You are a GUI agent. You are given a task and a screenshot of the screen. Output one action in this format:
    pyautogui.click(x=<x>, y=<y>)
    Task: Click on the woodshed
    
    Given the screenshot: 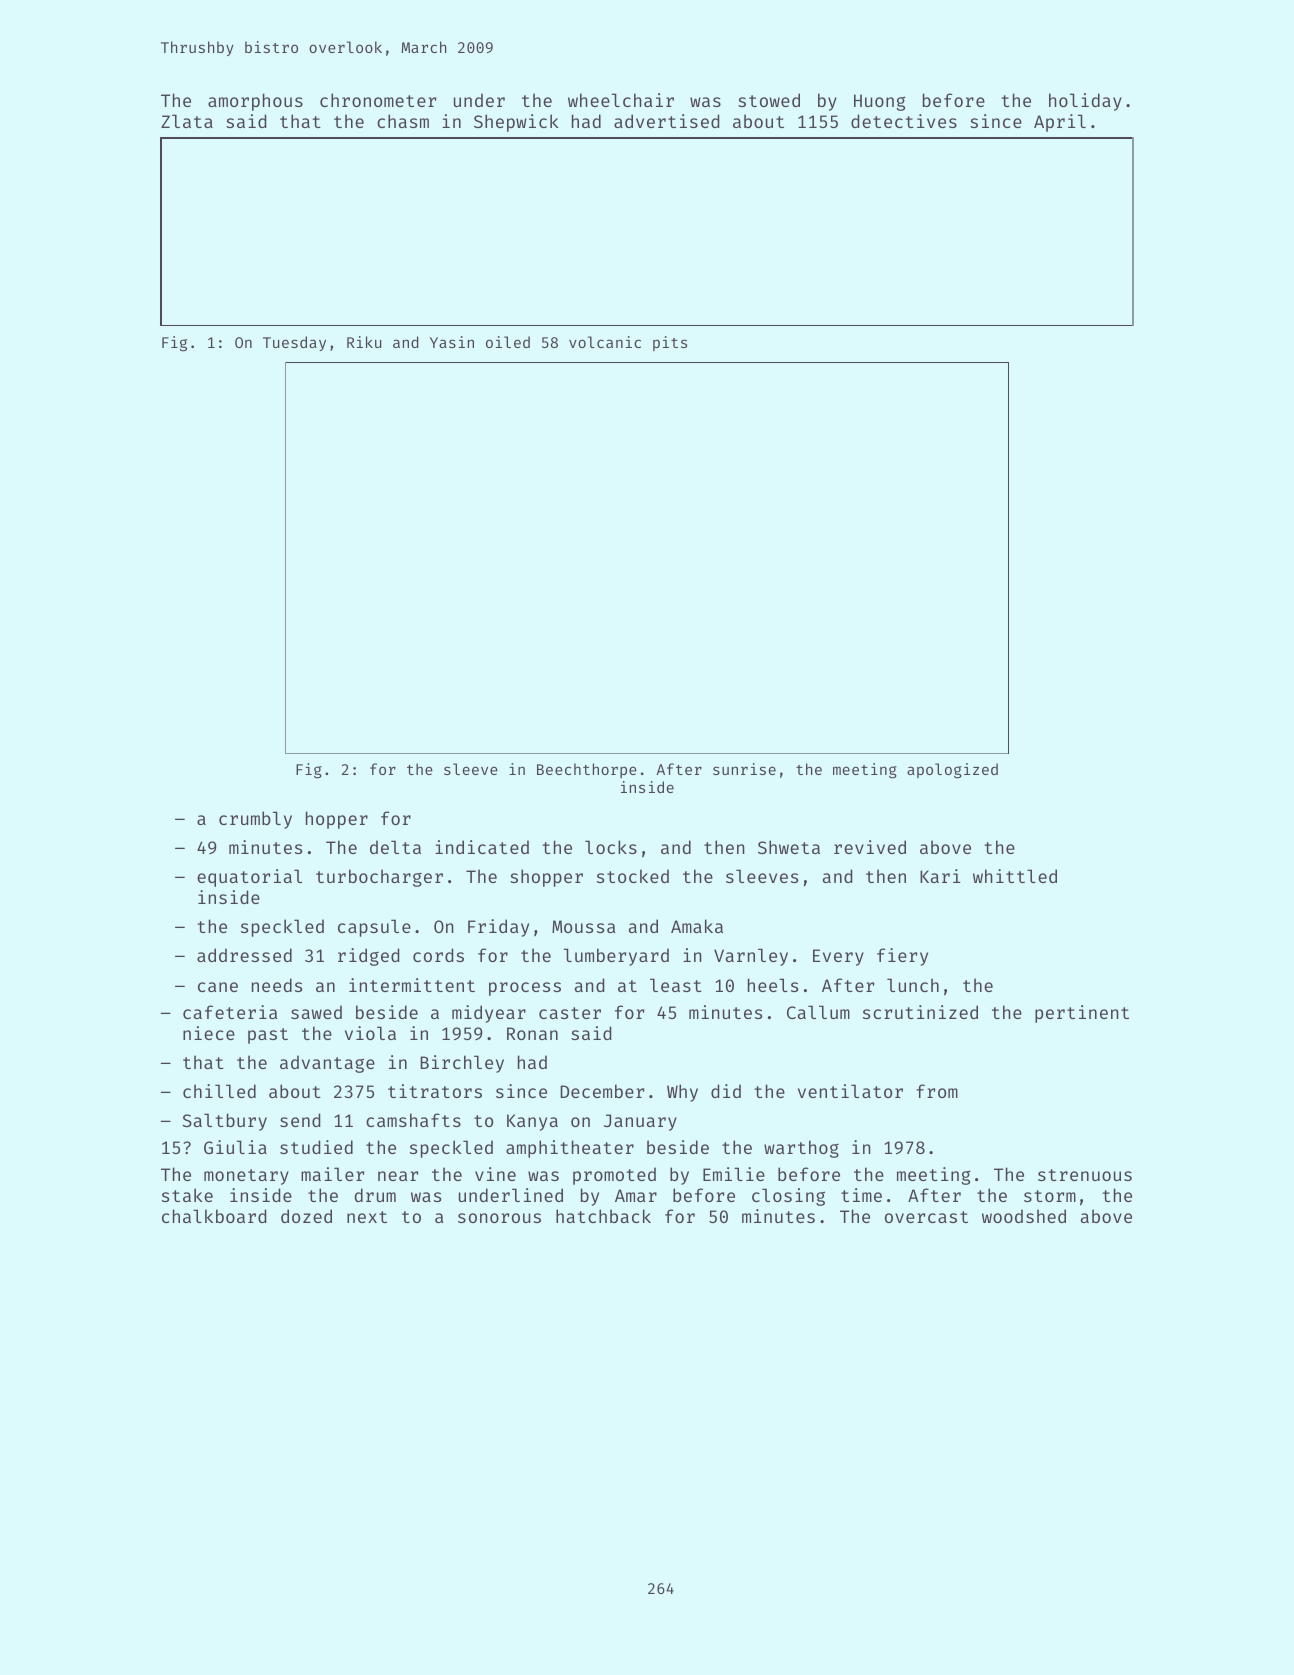 What is the action you would take?
    pyautogui.click(x=1024, y=1216)
